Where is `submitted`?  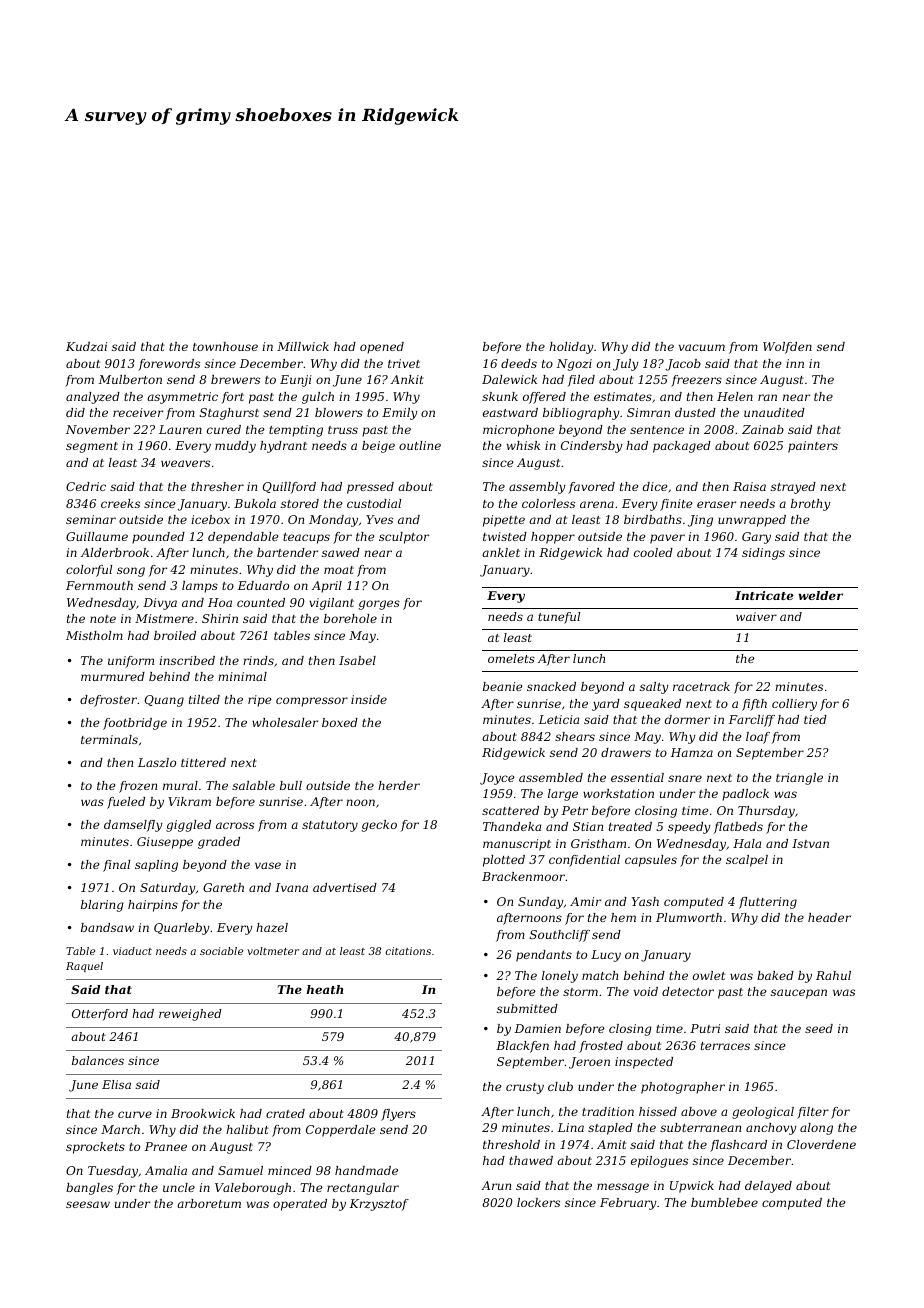 submitted is located at coordinates (527, 1008).
